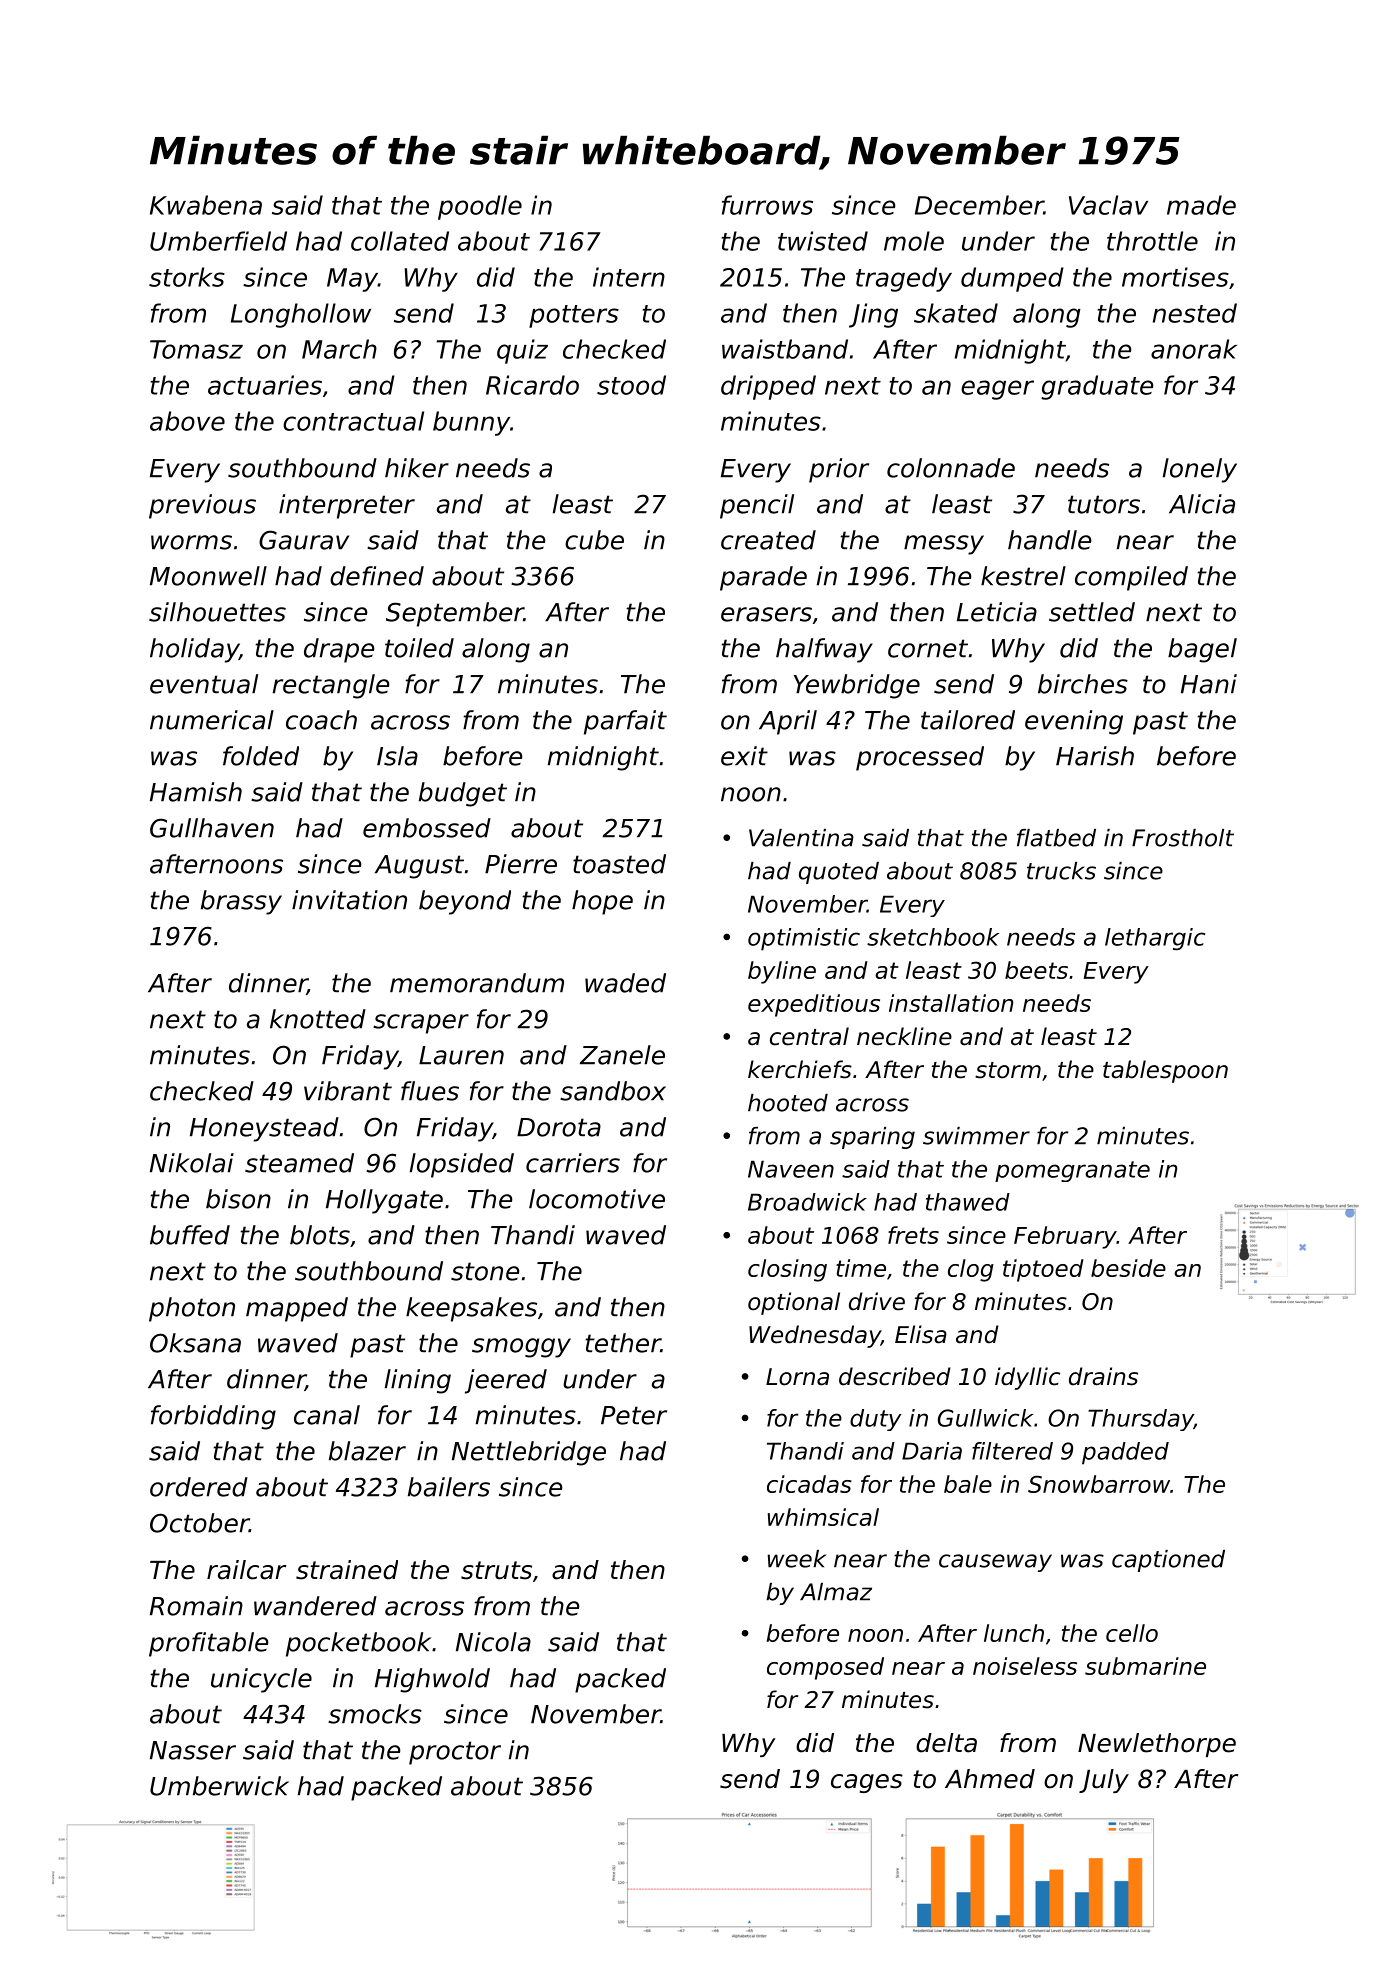 The height and width of the image is (1969, 1386). What do you see at coordinates (976, 1136) in the image?
I see `swimmer` at bounding box center [976, 1136].
